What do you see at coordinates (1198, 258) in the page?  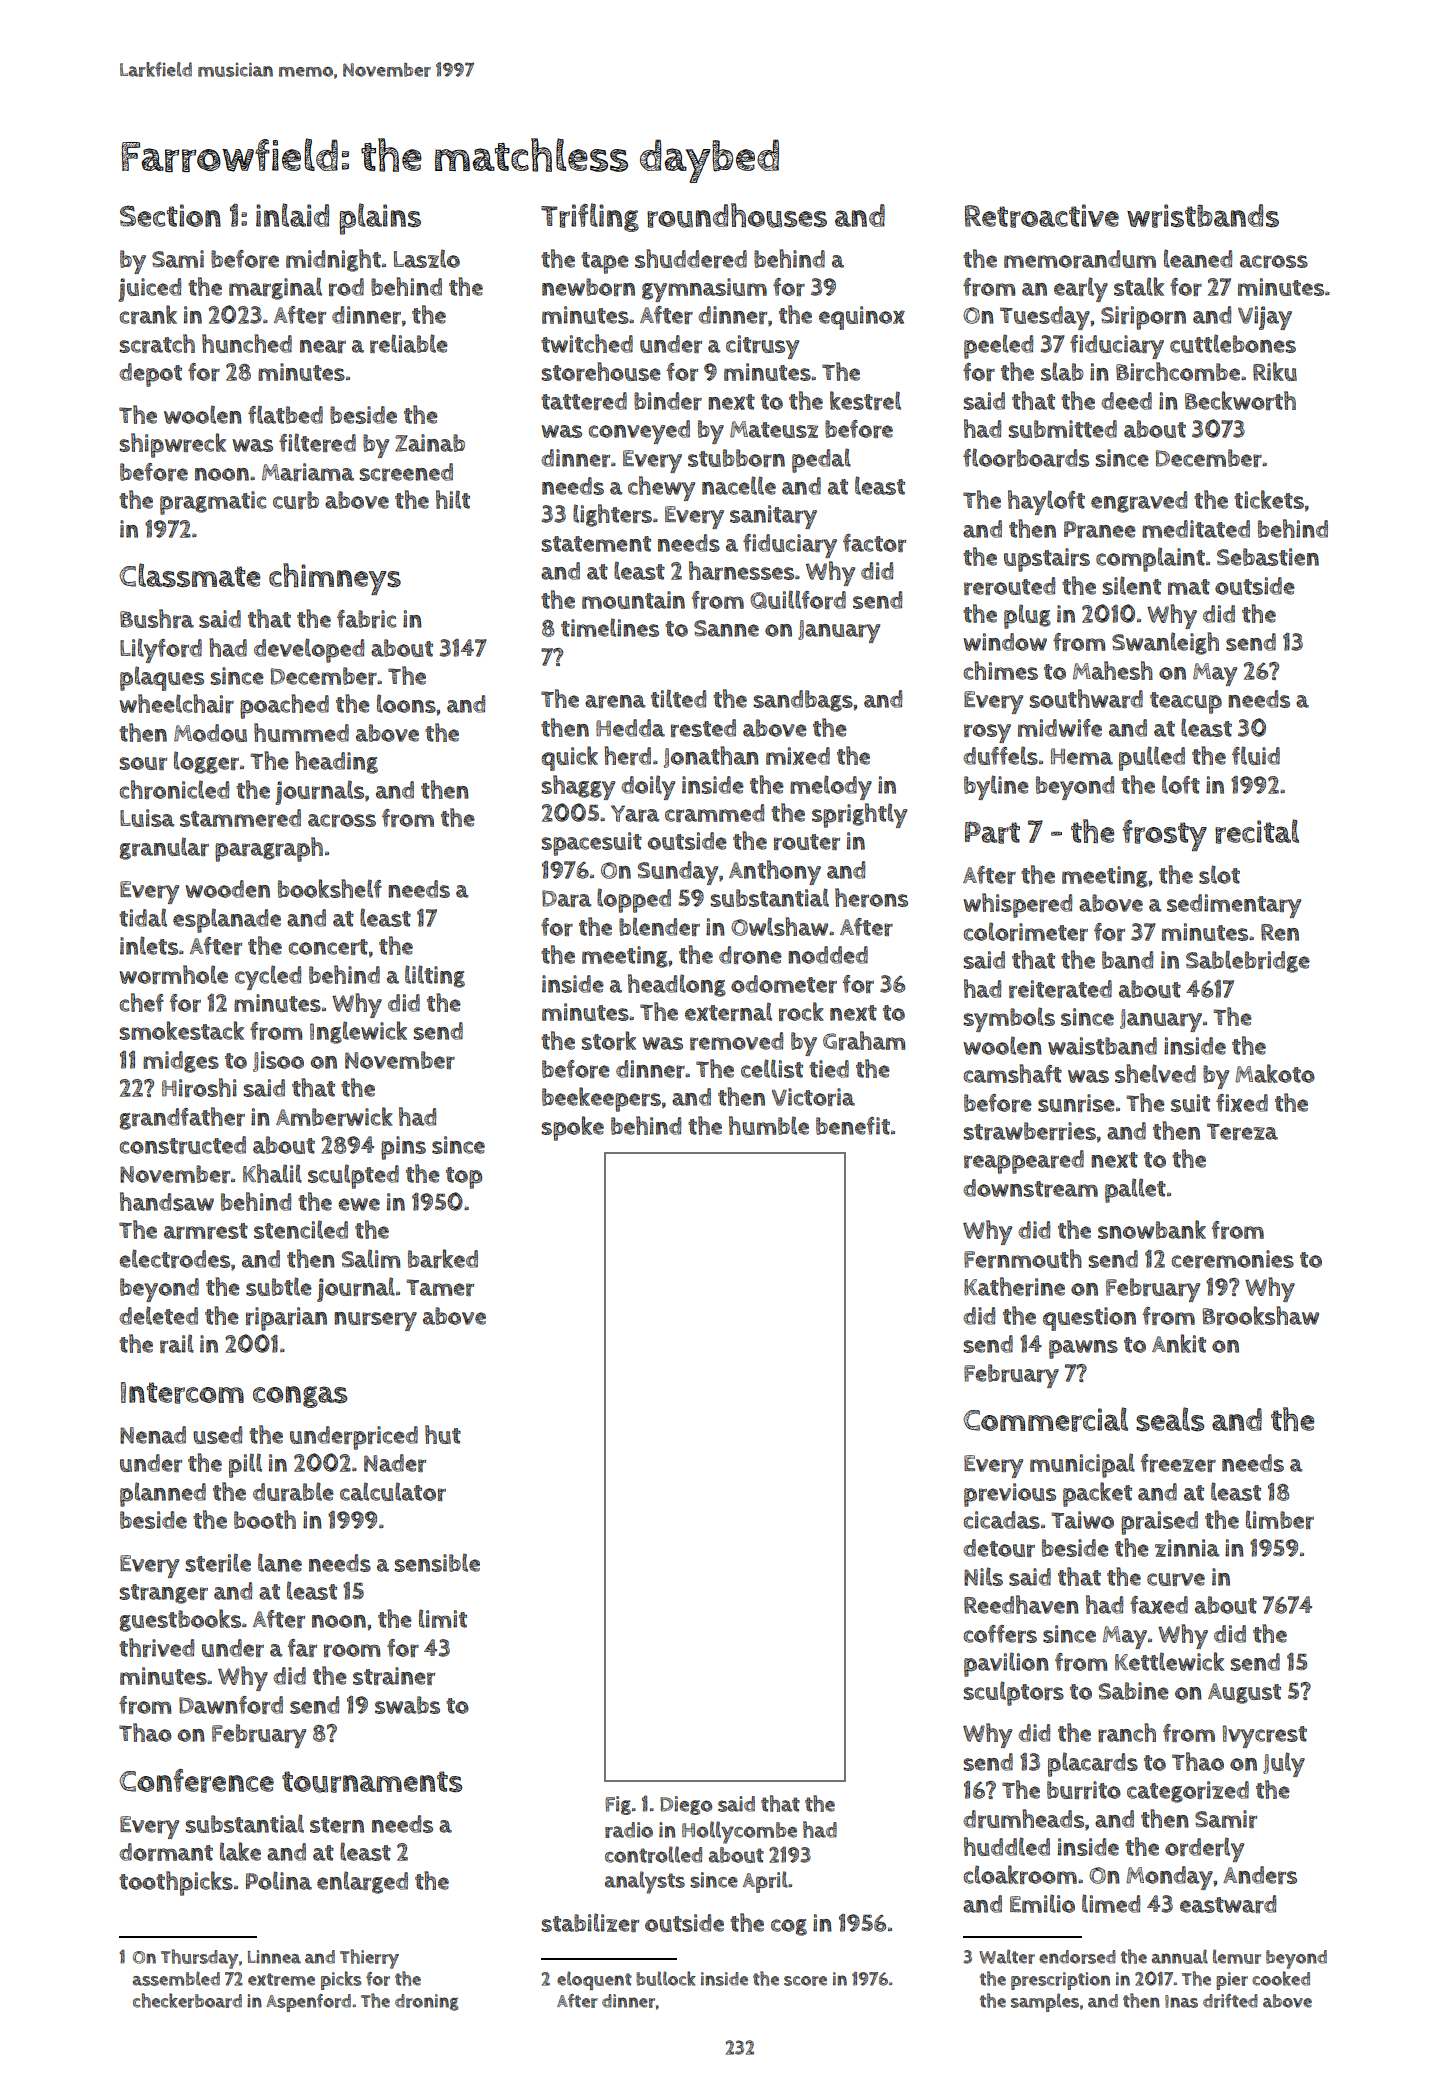 I see `leaned` at bounding box center [1198, 258].
